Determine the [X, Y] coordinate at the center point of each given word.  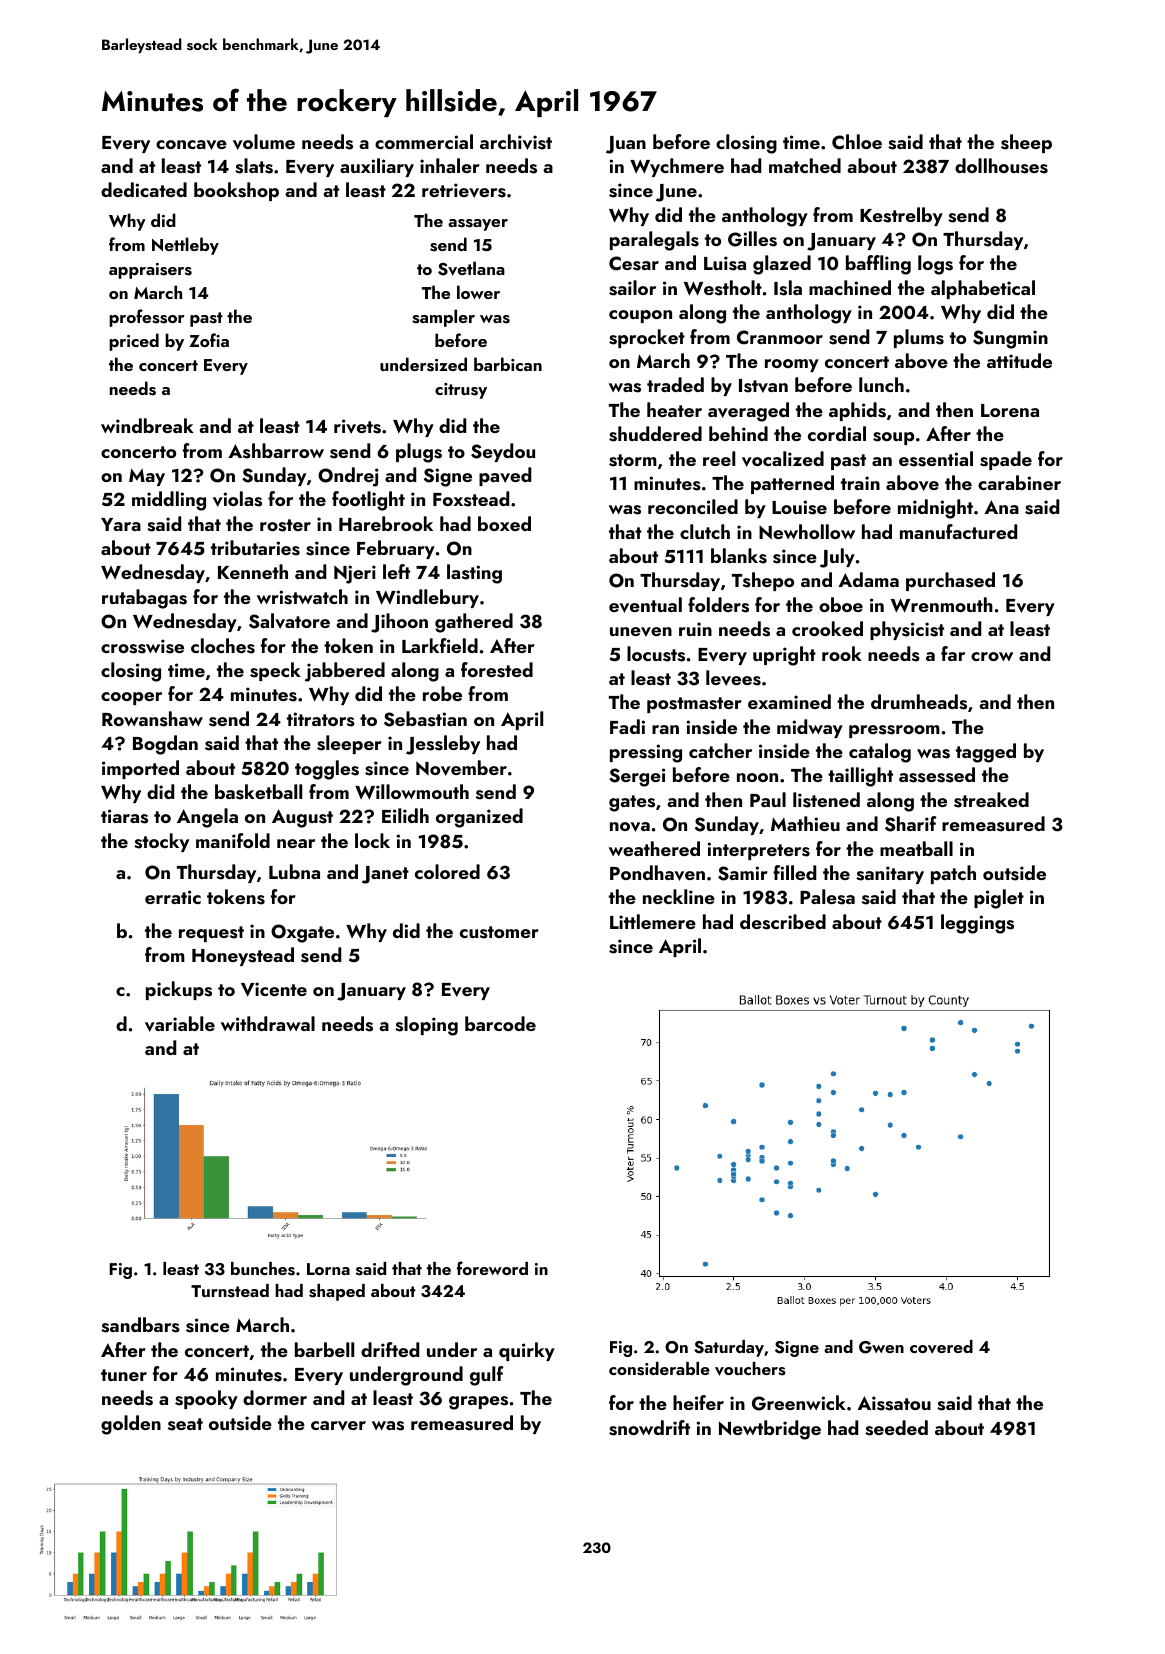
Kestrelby [901, 216]
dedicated [144, 189]
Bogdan [165, 745]
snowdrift [649, 1428]
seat [185, 1424]
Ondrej [348, 477]
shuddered [655, 434]
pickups [179, 990]
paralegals [654, 241]
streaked [991, 800]
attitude [1019, 360]
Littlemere [653, 921]
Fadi [627, 726]
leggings [977, 924]
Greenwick [799, 1403]
